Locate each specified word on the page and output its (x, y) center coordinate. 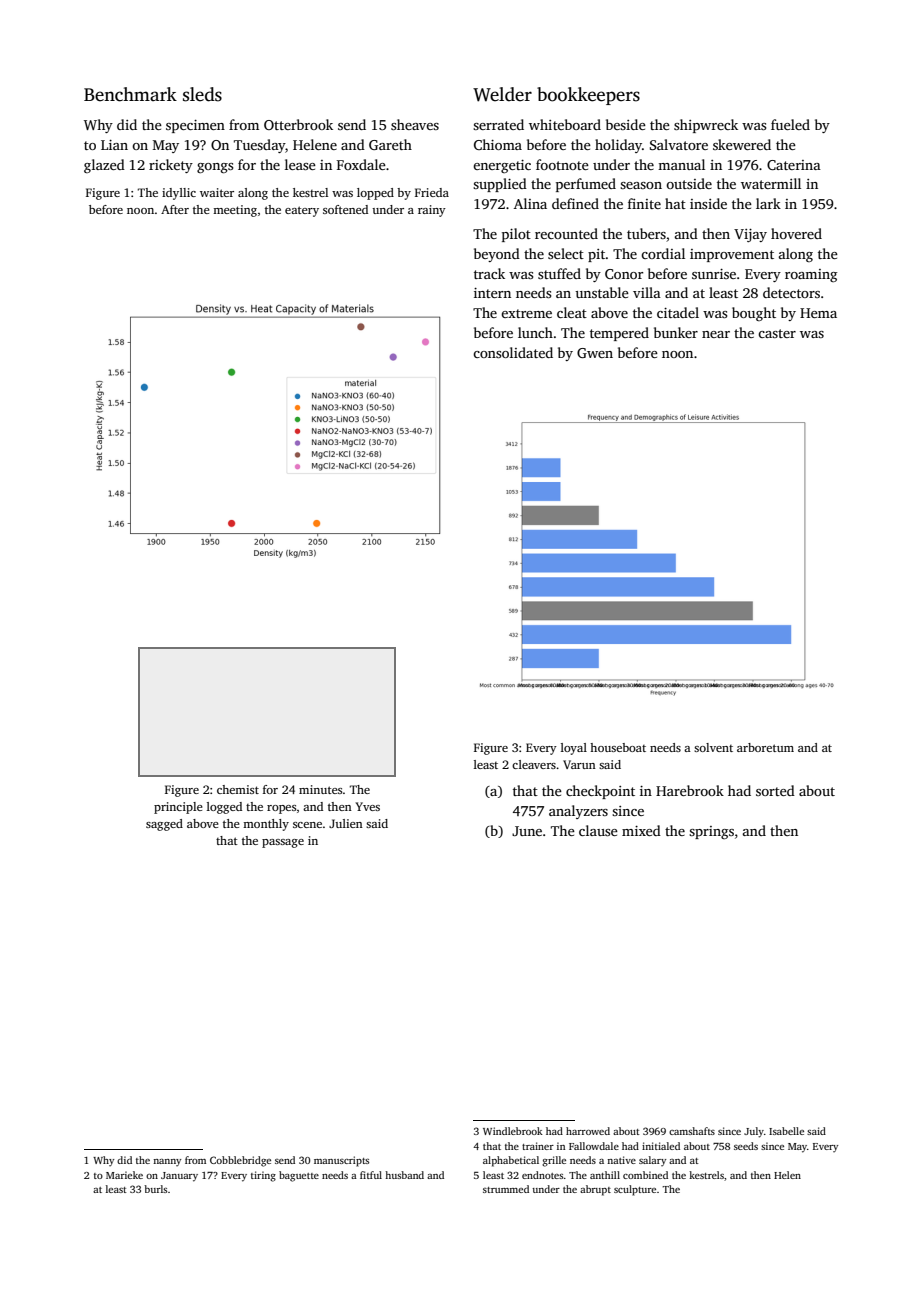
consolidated (513, 352)
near (716, 334)
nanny (167, 1162)
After (175, 209)
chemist (238, 789)
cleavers (534, 764)
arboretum (765, 747)
